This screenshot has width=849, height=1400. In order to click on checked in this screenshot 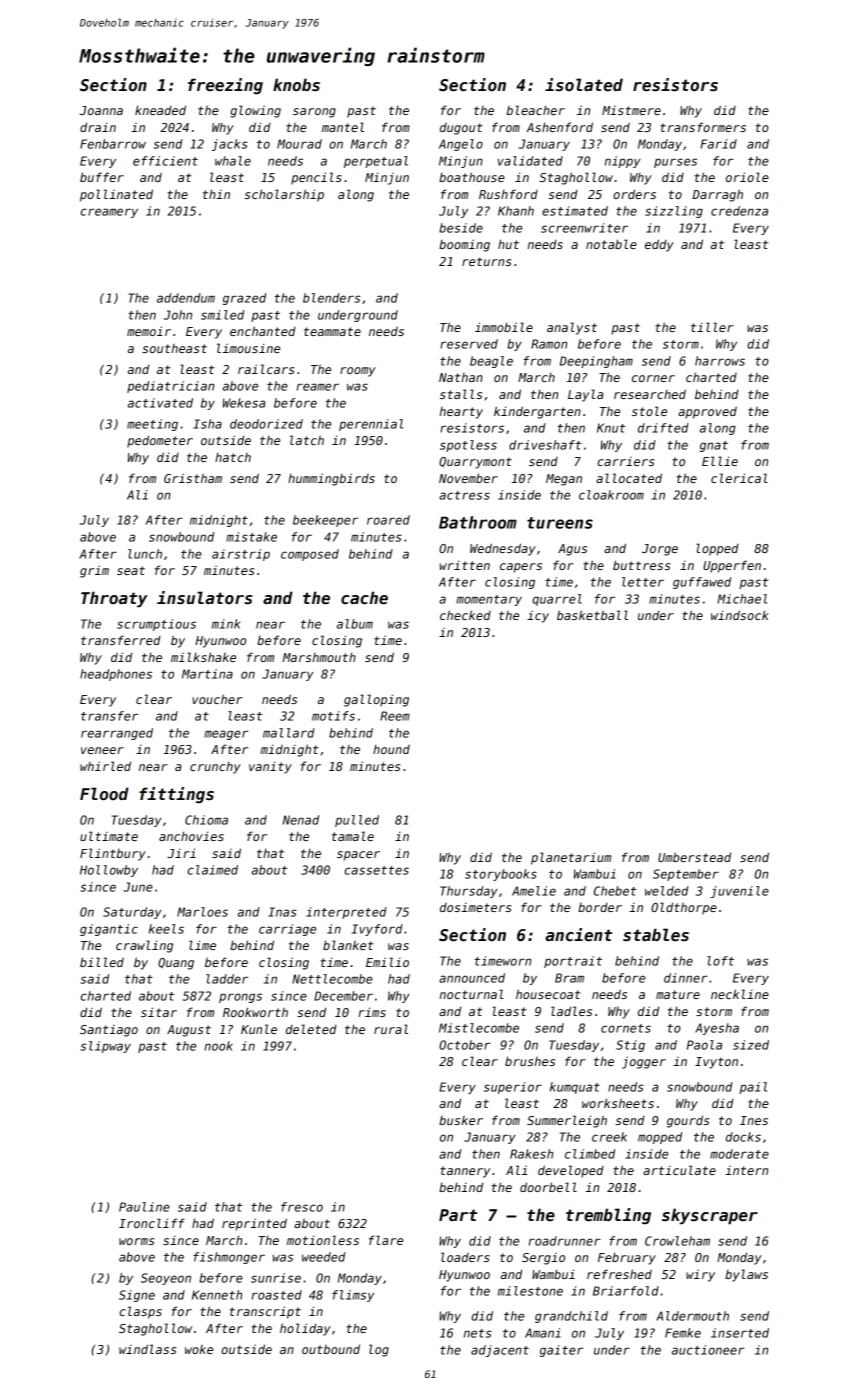, I will do `click(465, 615)`.
